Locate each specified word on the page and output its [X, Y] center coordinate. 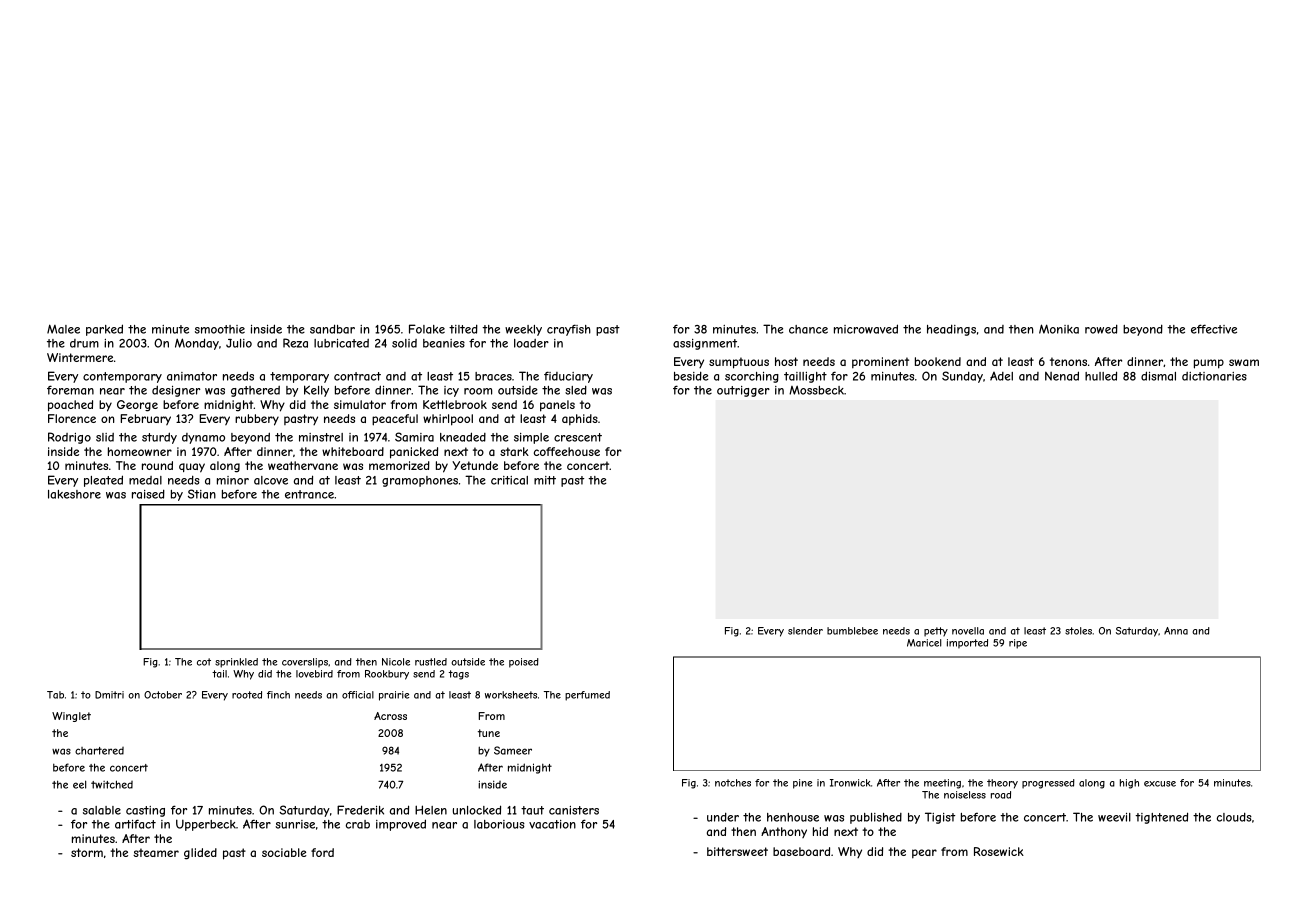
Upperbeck [206, 825]
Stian [202, 494]
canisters [574, 810]
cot [204, 662]
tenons [1068, 361]
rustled [431, 662]
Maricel [924, 643]
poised [524, 663]
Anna [1176, 631]
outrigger [743, 391]
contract [357, 376]
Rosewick [999, 851]
